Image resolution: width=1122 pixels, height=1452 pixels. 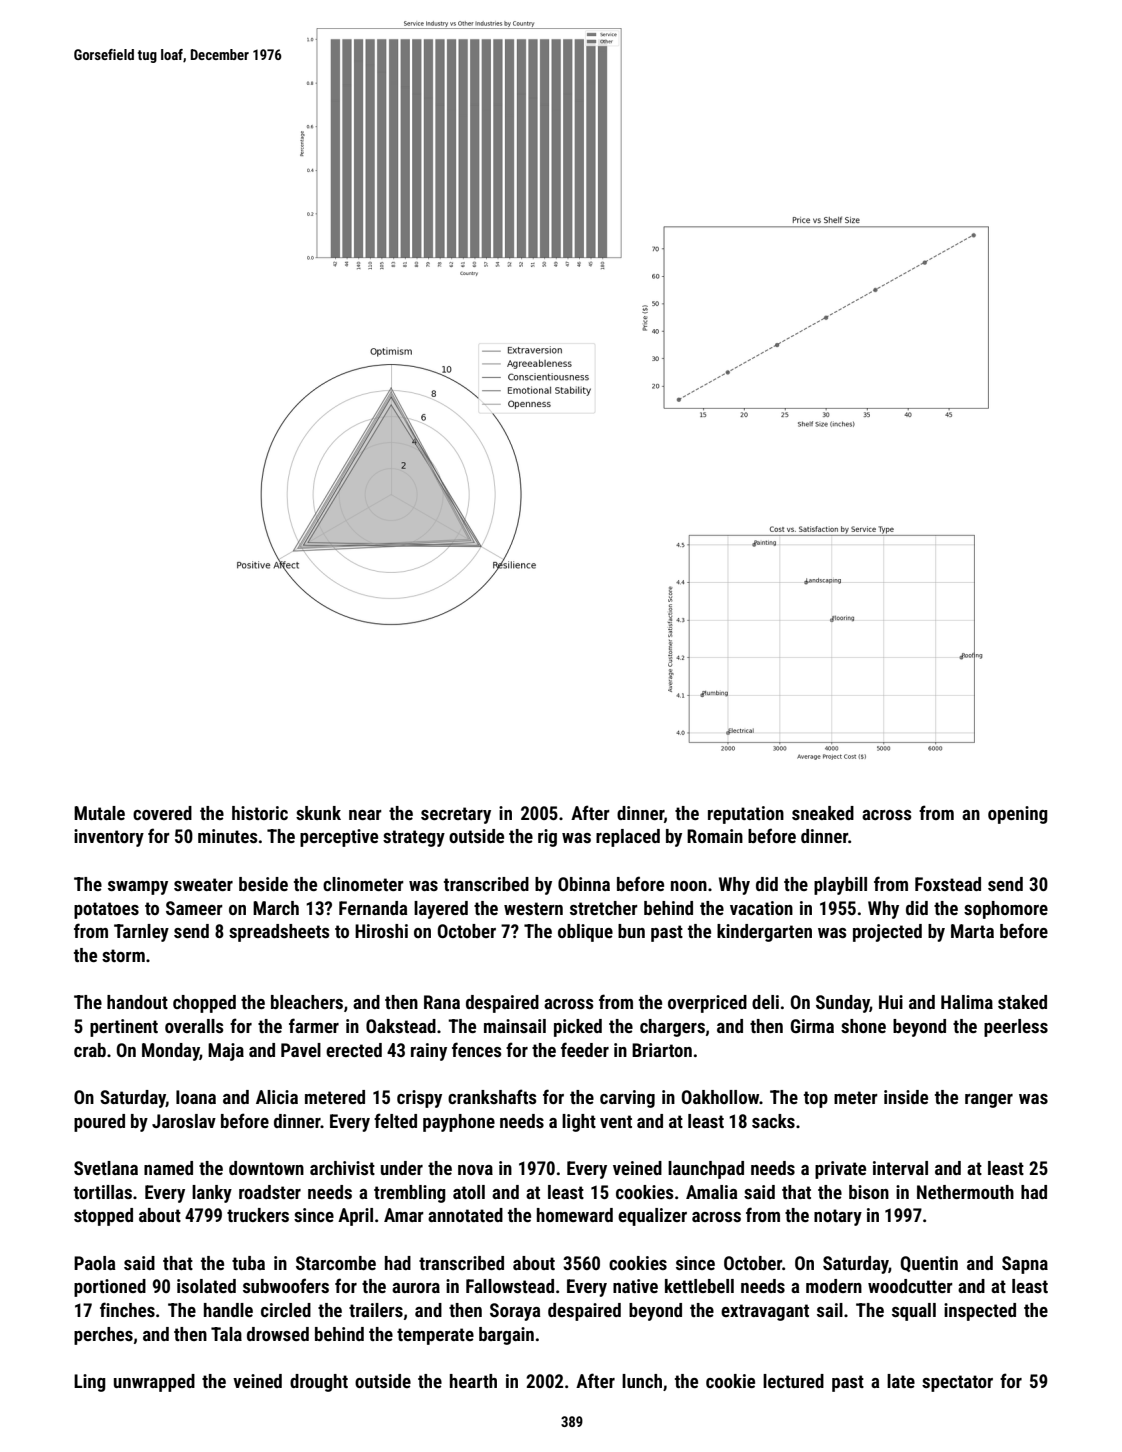 I want to click on unwrapped, so click(x=154, y=1383).
